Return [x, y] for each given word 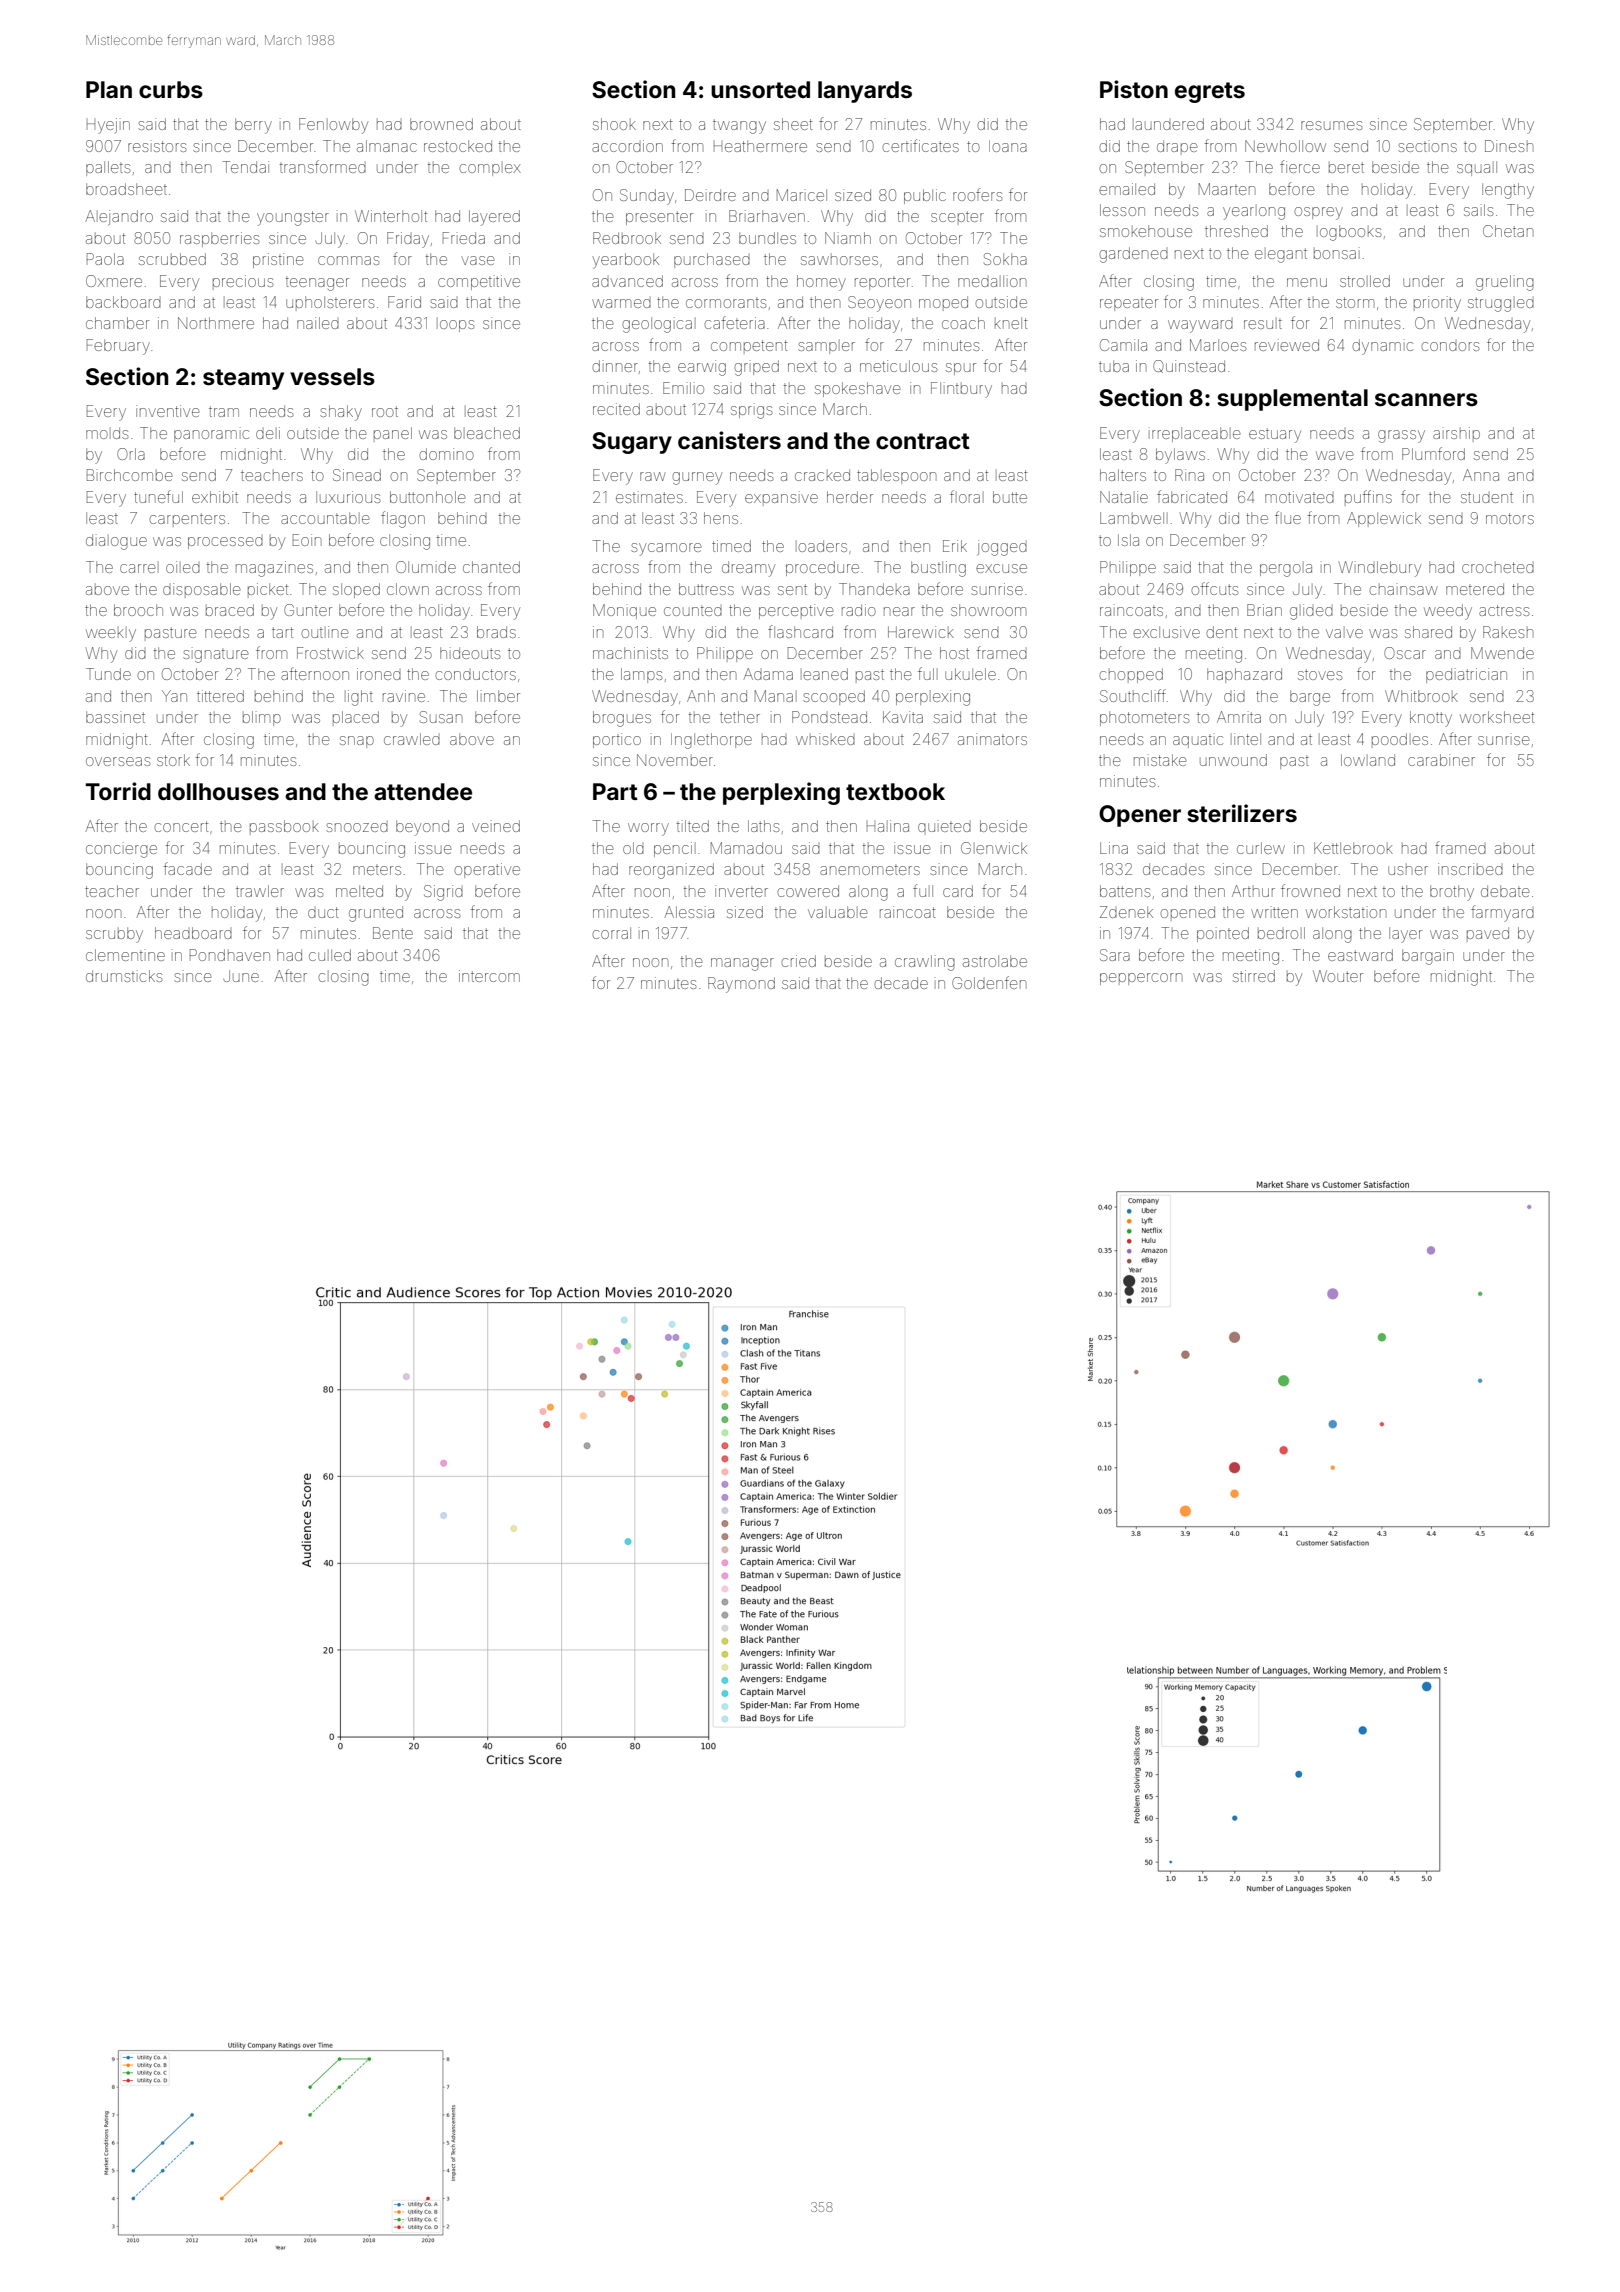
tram [224, 411]
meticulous [898, 366]
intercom [489, 976]
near [899, 611]
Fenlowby [333, 126]
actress [1504, 610]
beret [1346, 167]
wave [1334, 455]
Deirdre [710, 195]
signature [215, 655]
